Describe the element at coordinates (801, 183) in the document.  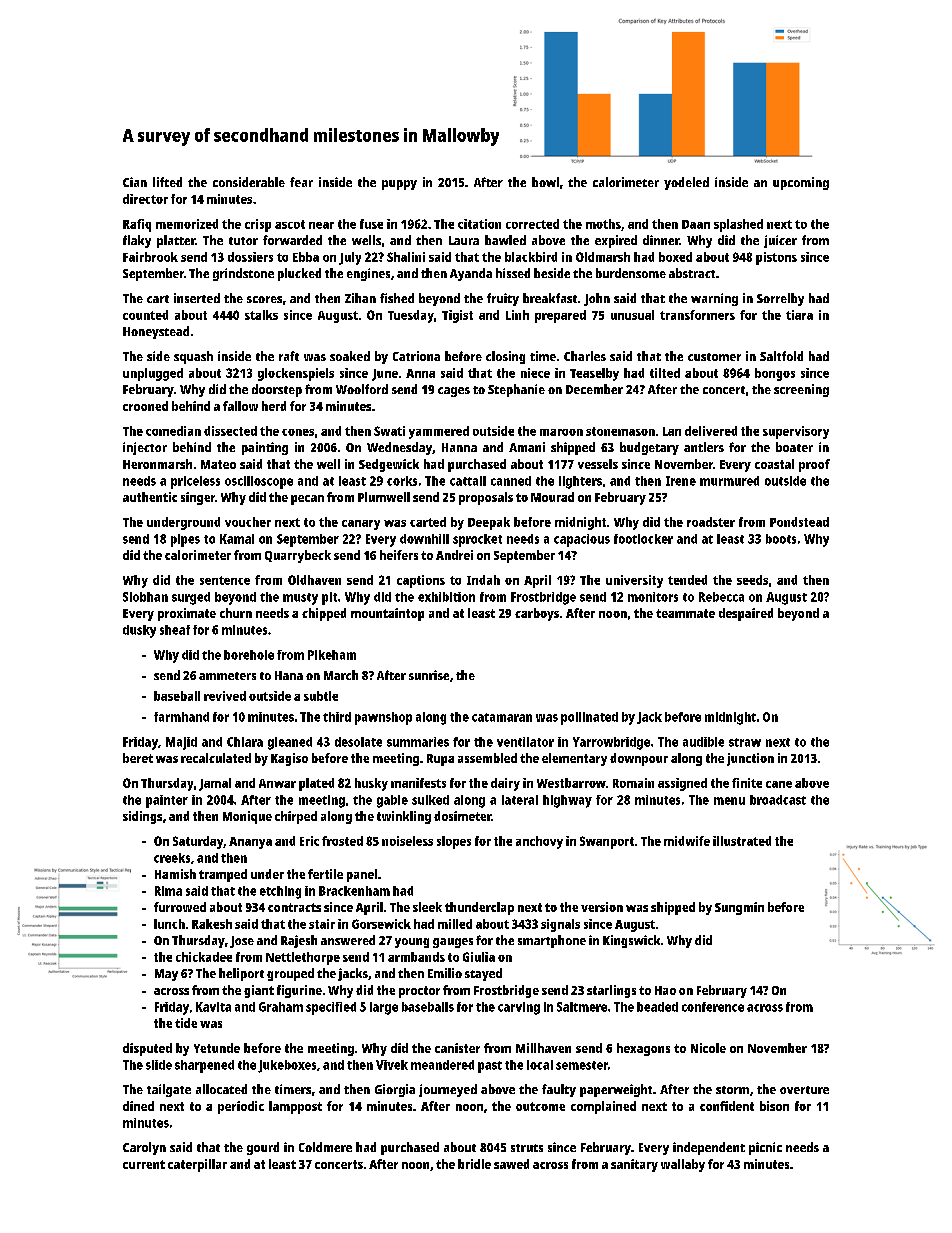
I see `upcoming` at that location.
